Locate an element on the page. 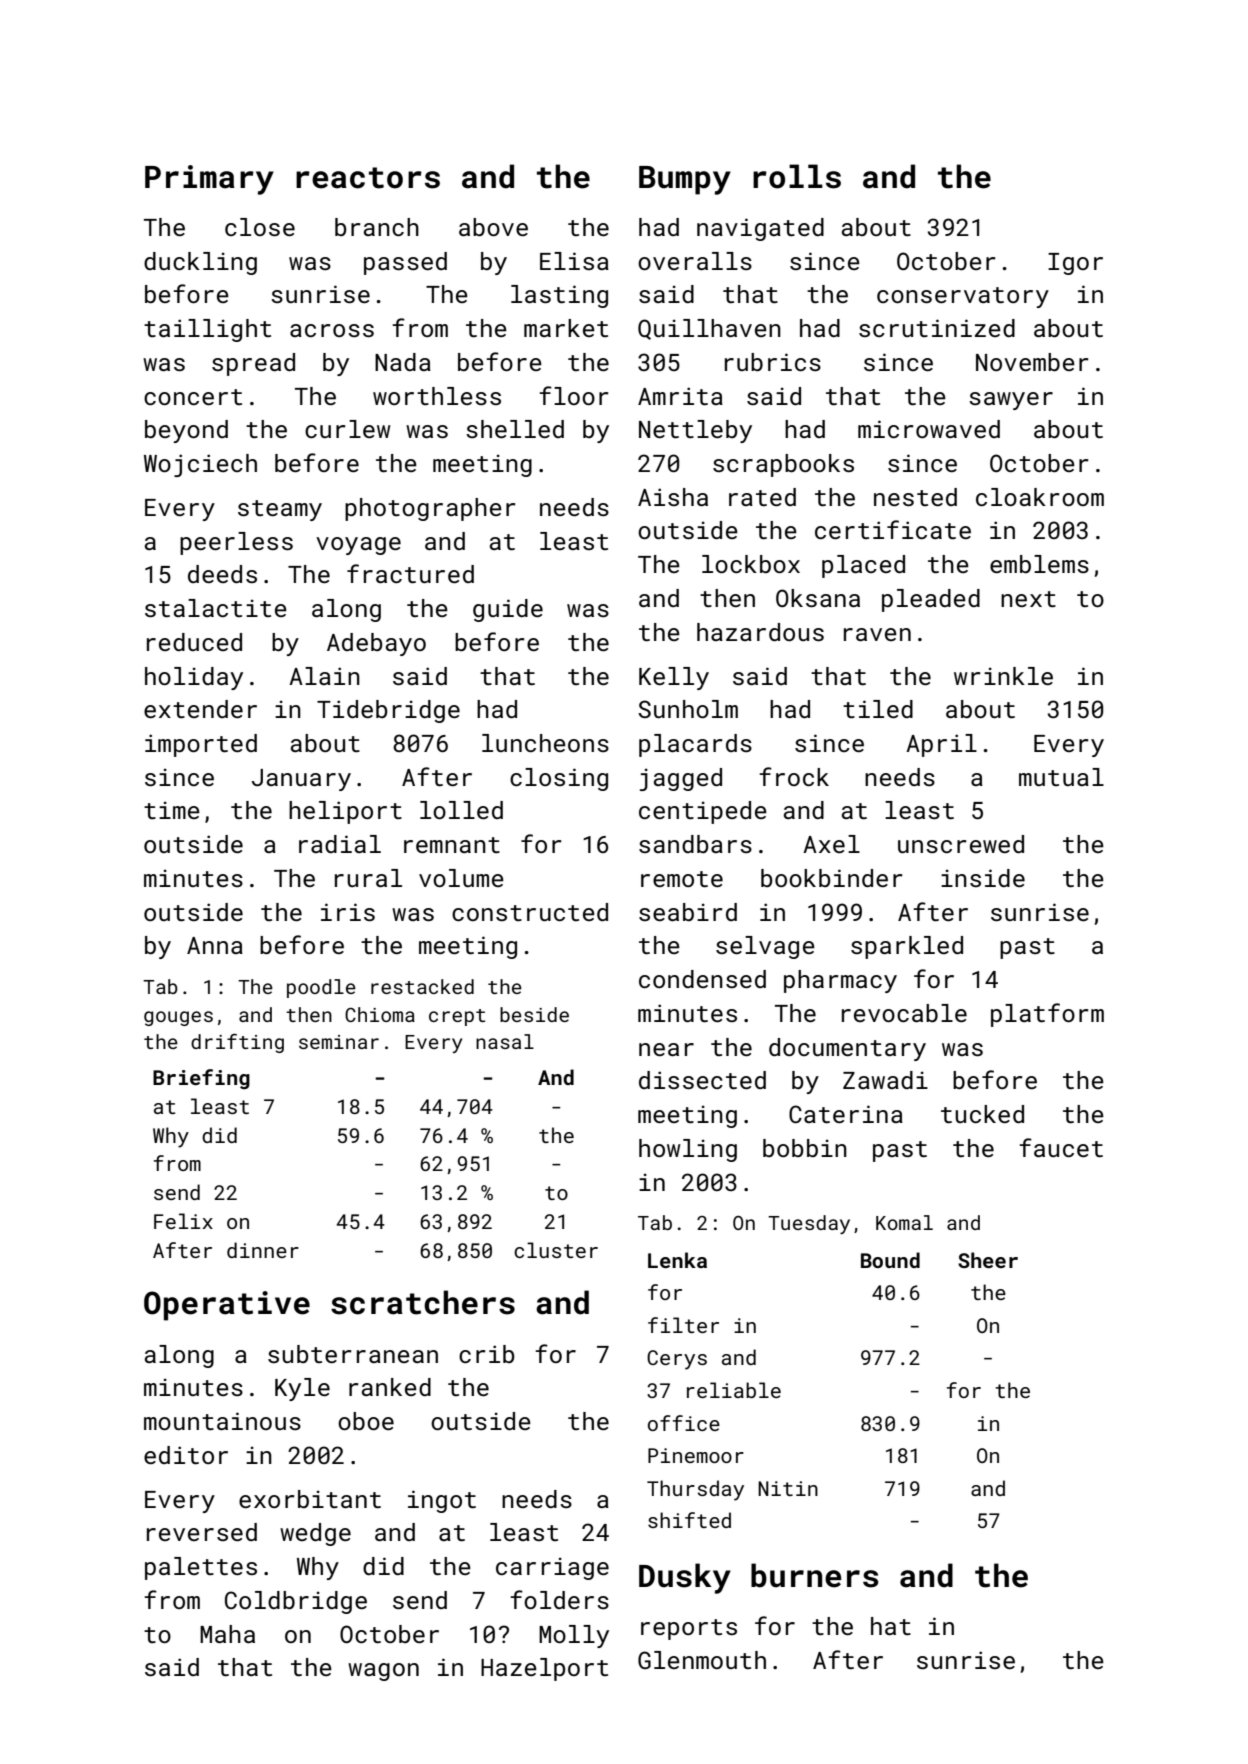 The height and width of the page is (1764, 1248). ingot is located at coordinates (442, 1501).
